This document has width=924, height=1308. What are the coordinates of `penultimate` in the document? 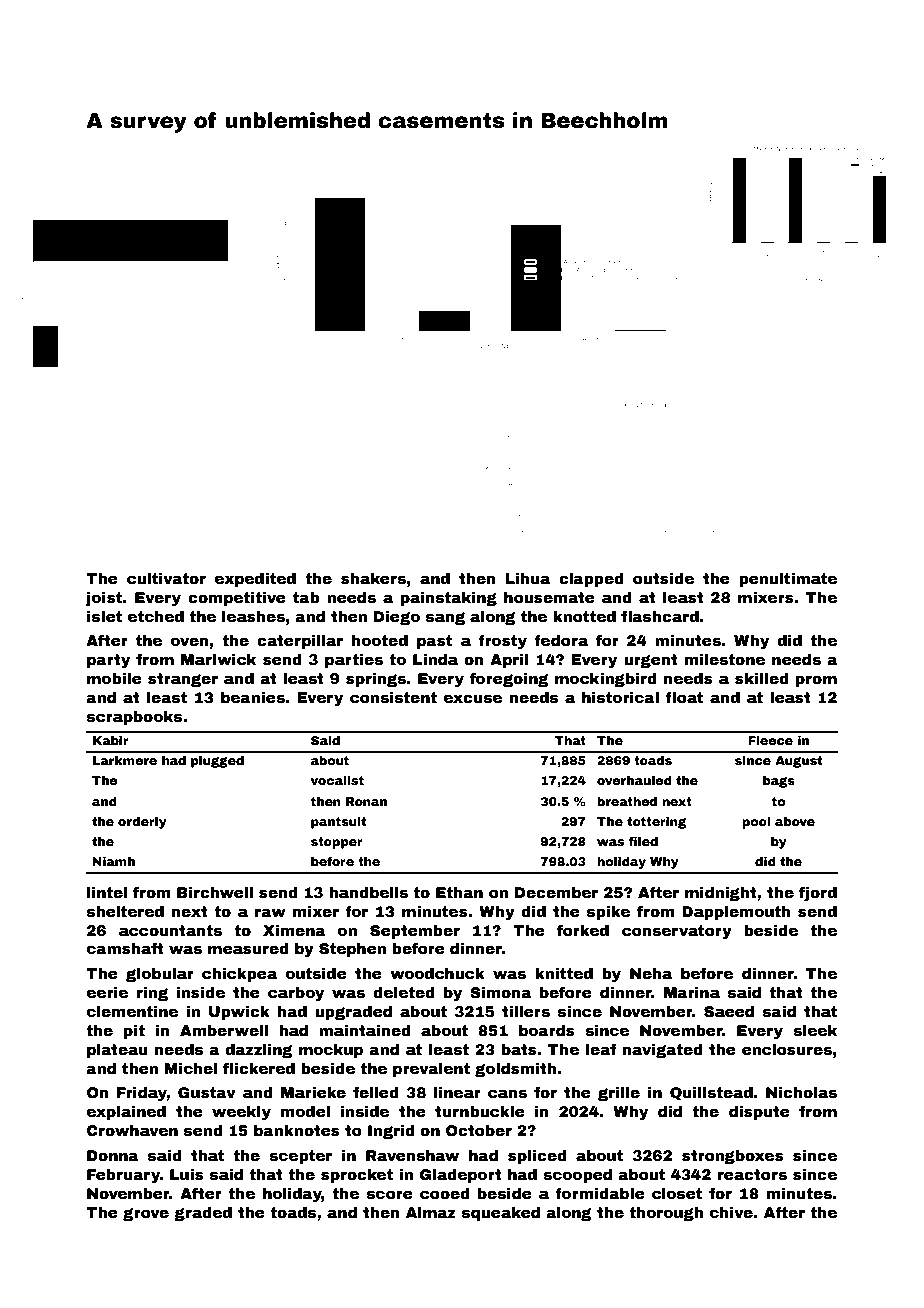 It's located at (788, 580).
